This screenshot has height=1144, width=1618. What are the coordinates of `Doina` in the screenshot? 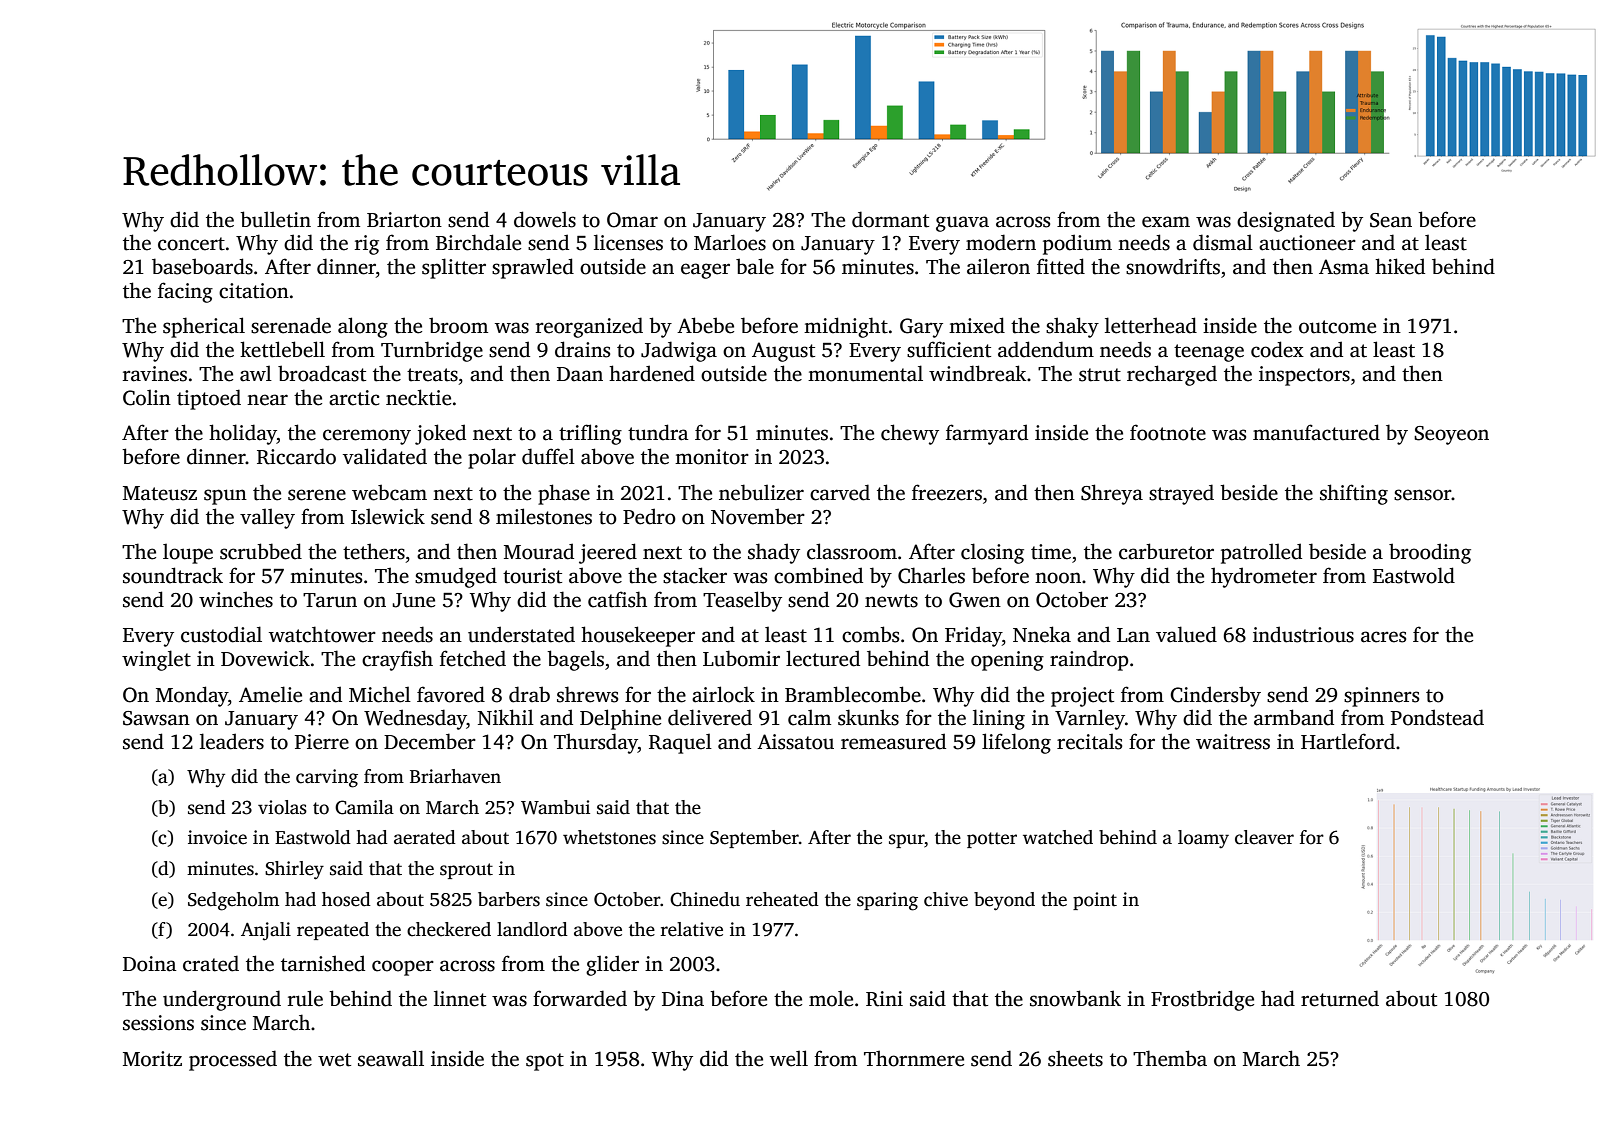 It's located at (150, 964).
